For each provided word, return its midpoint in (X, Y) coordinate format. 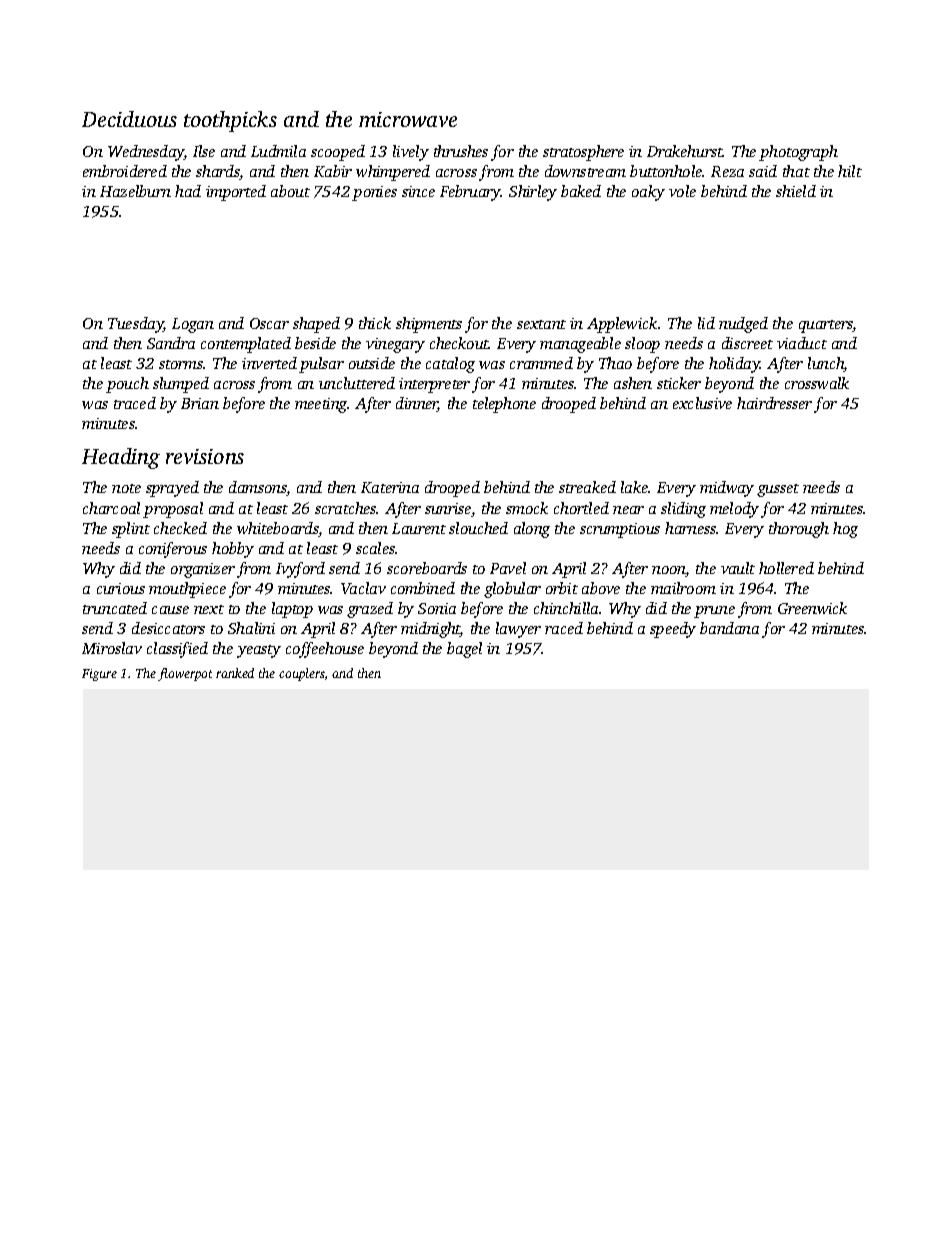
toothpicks (230, 121)
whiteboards (278, 529)
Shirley (533, 193)
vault (738, 568)
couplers (302, 674)
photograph (798, 153)
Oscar (269, 323)
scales (375, 548)
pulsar (321, 365)
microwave (408, 119)
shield (796, 191)
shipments (429, 325)
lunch (826, 364)
